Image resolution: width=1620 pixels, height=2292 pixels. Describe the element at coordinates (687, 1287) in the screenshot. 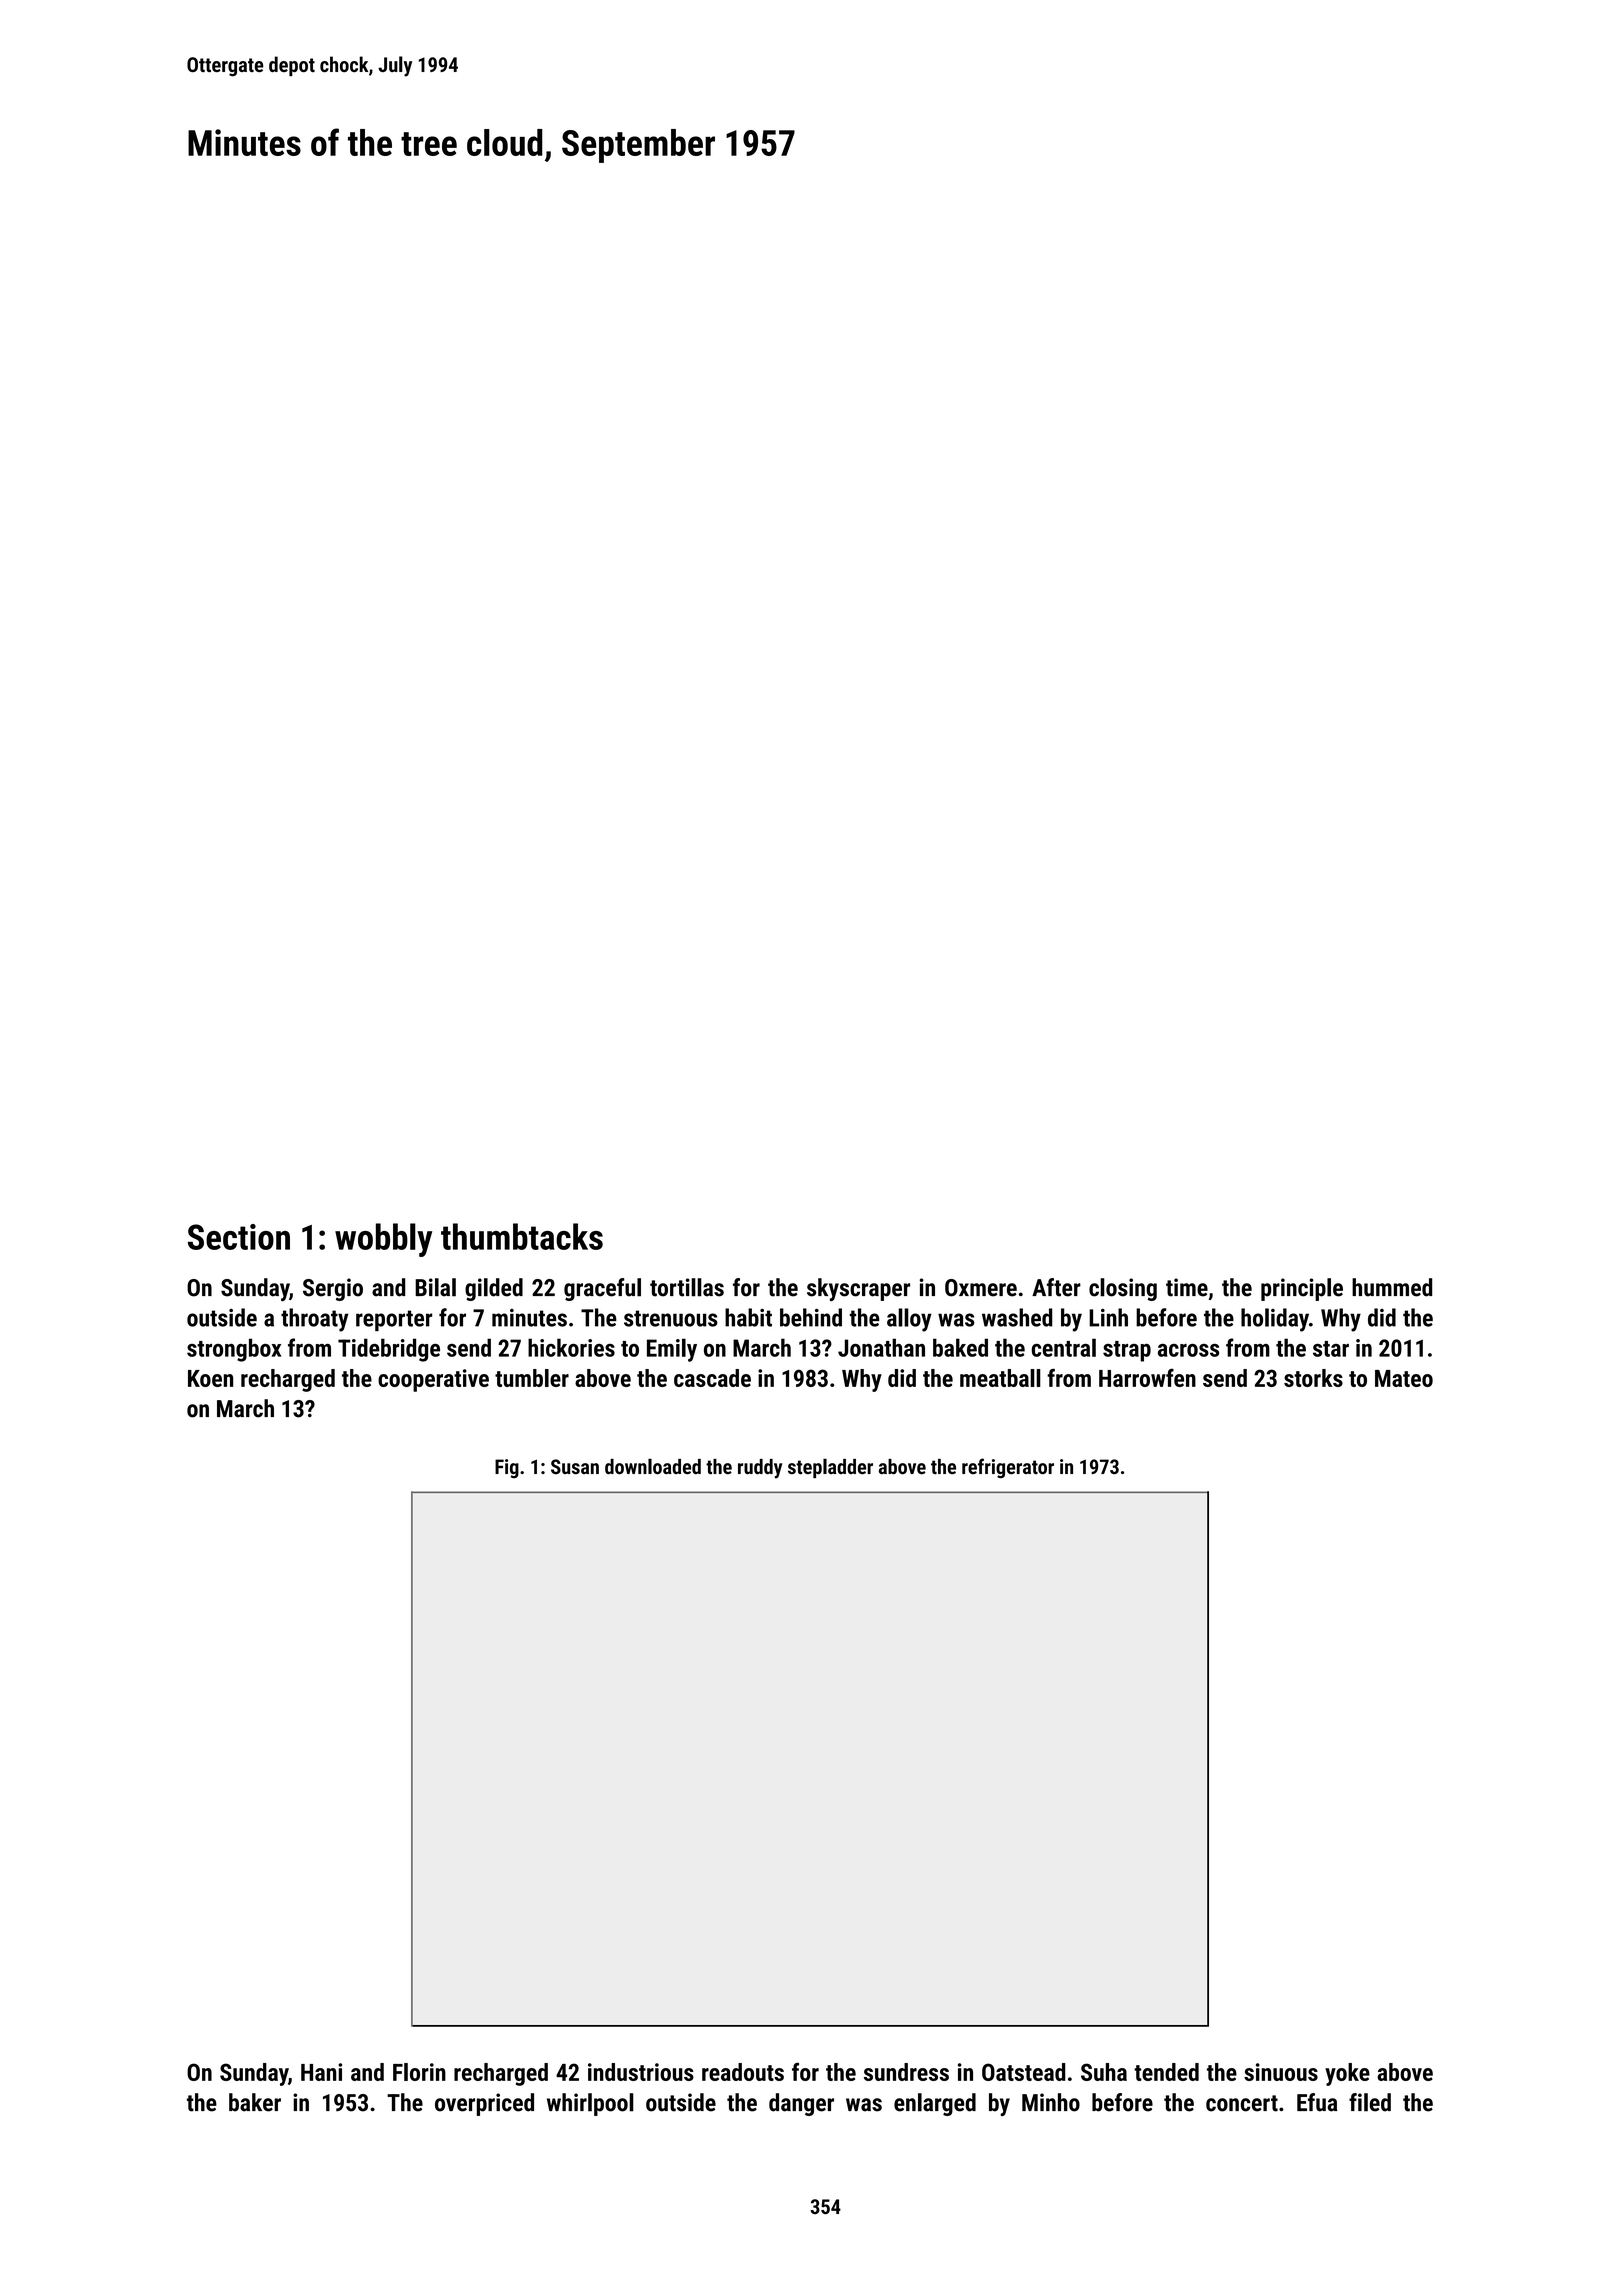

I see `tortillas` at that location.
